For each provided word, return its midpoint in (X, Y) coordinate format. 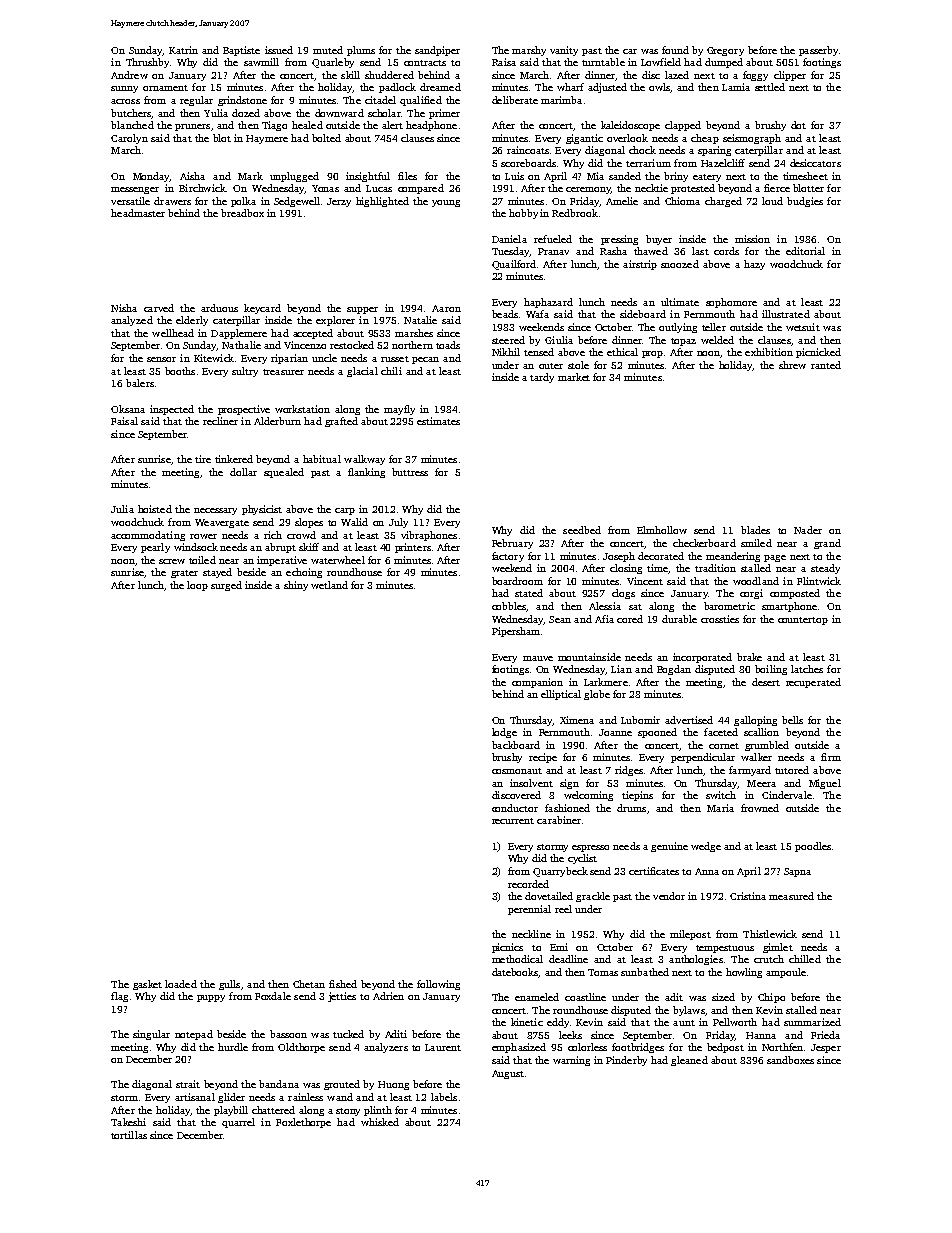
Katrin (183, 50)
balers (140, 383)
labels (444, 1097)
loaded (181, 984)
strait (188, 1084)
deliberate (515, 100)
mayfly (399, 410)
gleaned (689, 1061)
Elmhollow (662, 530)
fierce (777, 188)
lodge (504, 733)
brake (749, 657)
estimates (438, 421)
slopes (309, 523)
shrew (792, 365)
